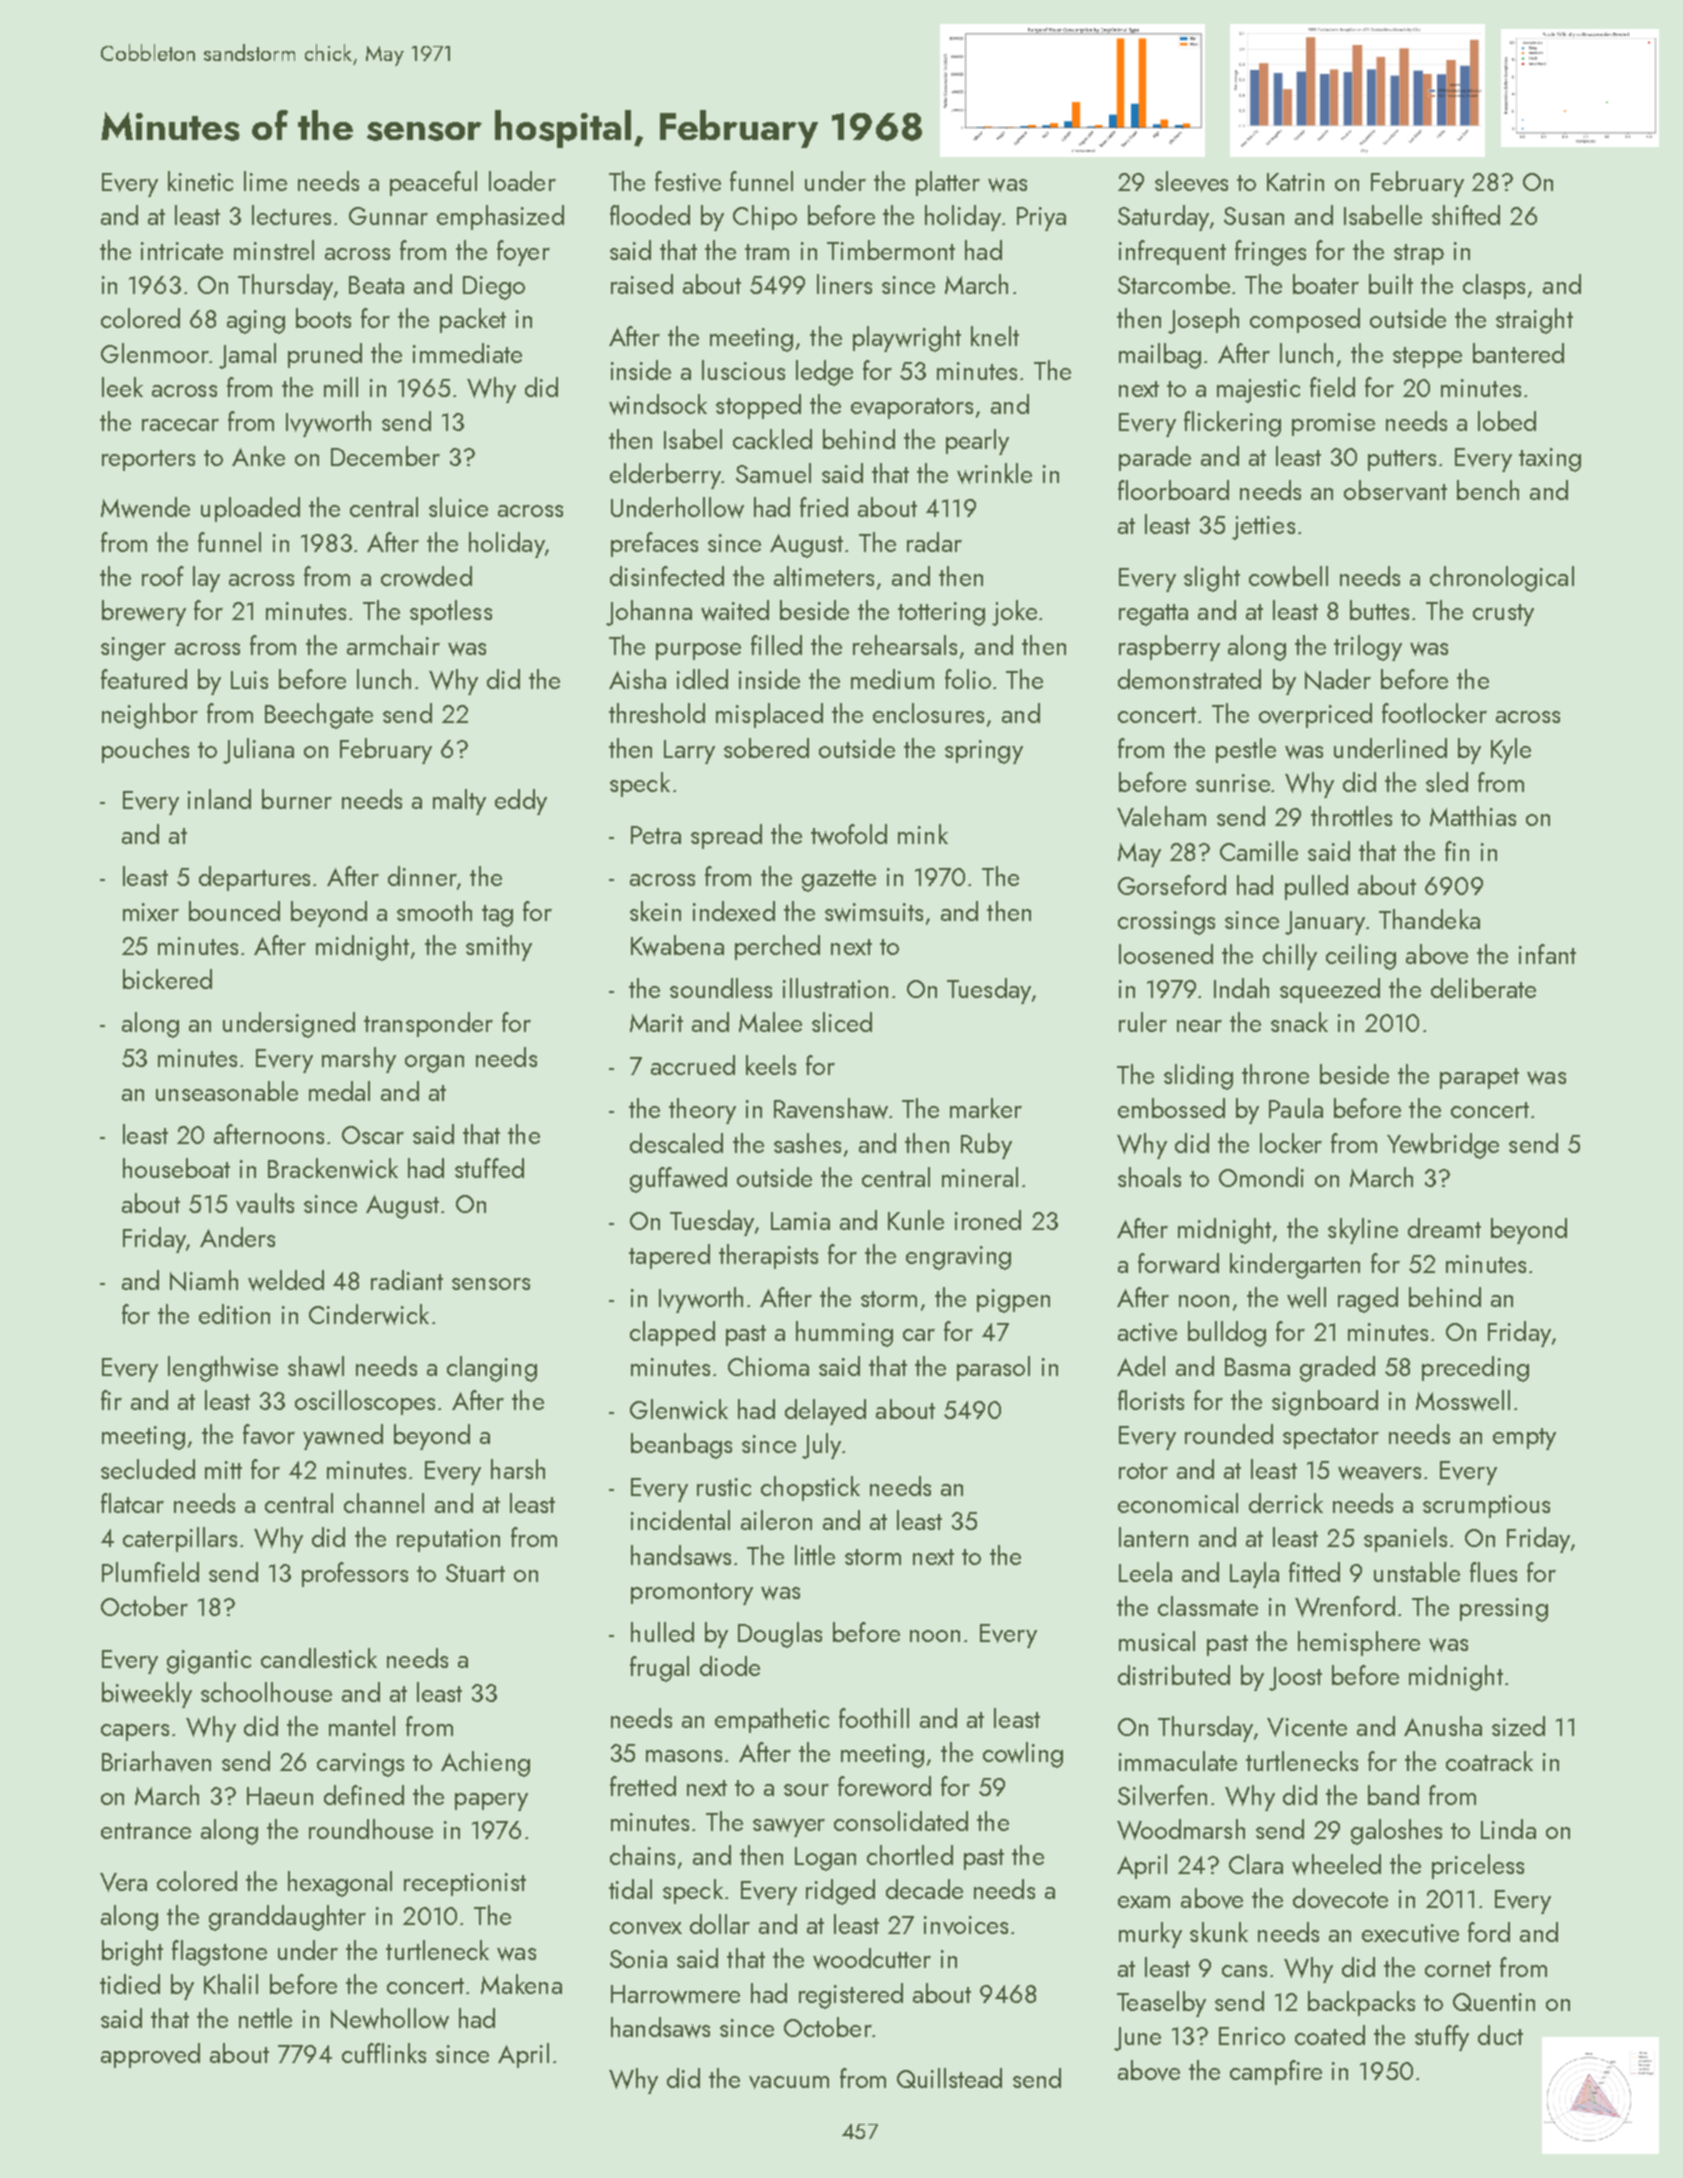 The width and height of the screenshot is (1683, 2178). What do you see at coordinates (688, 181) in the screenshot?
I see `festive` at bounding box center [688, 181].
